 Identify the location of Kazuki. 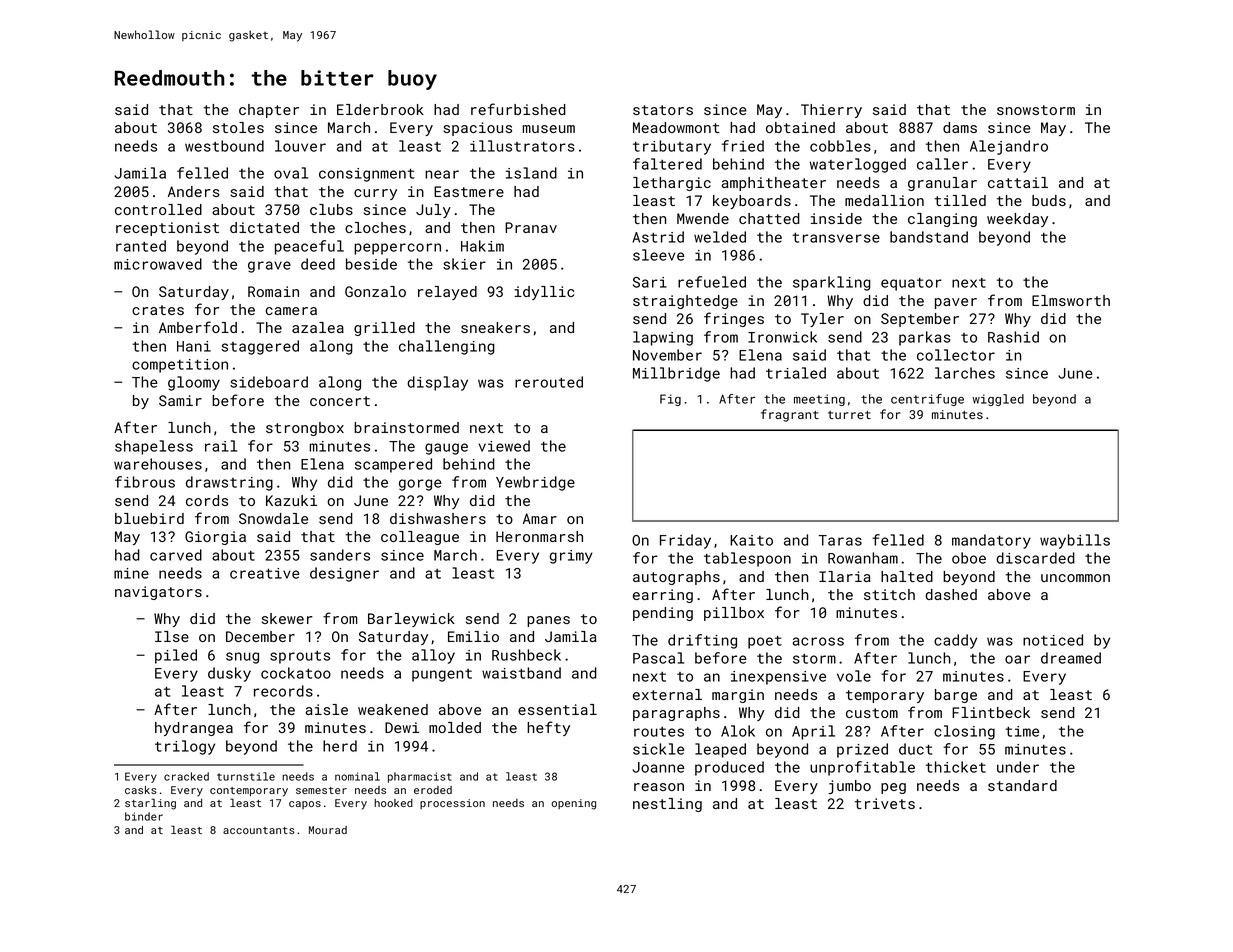
(291, 500).
